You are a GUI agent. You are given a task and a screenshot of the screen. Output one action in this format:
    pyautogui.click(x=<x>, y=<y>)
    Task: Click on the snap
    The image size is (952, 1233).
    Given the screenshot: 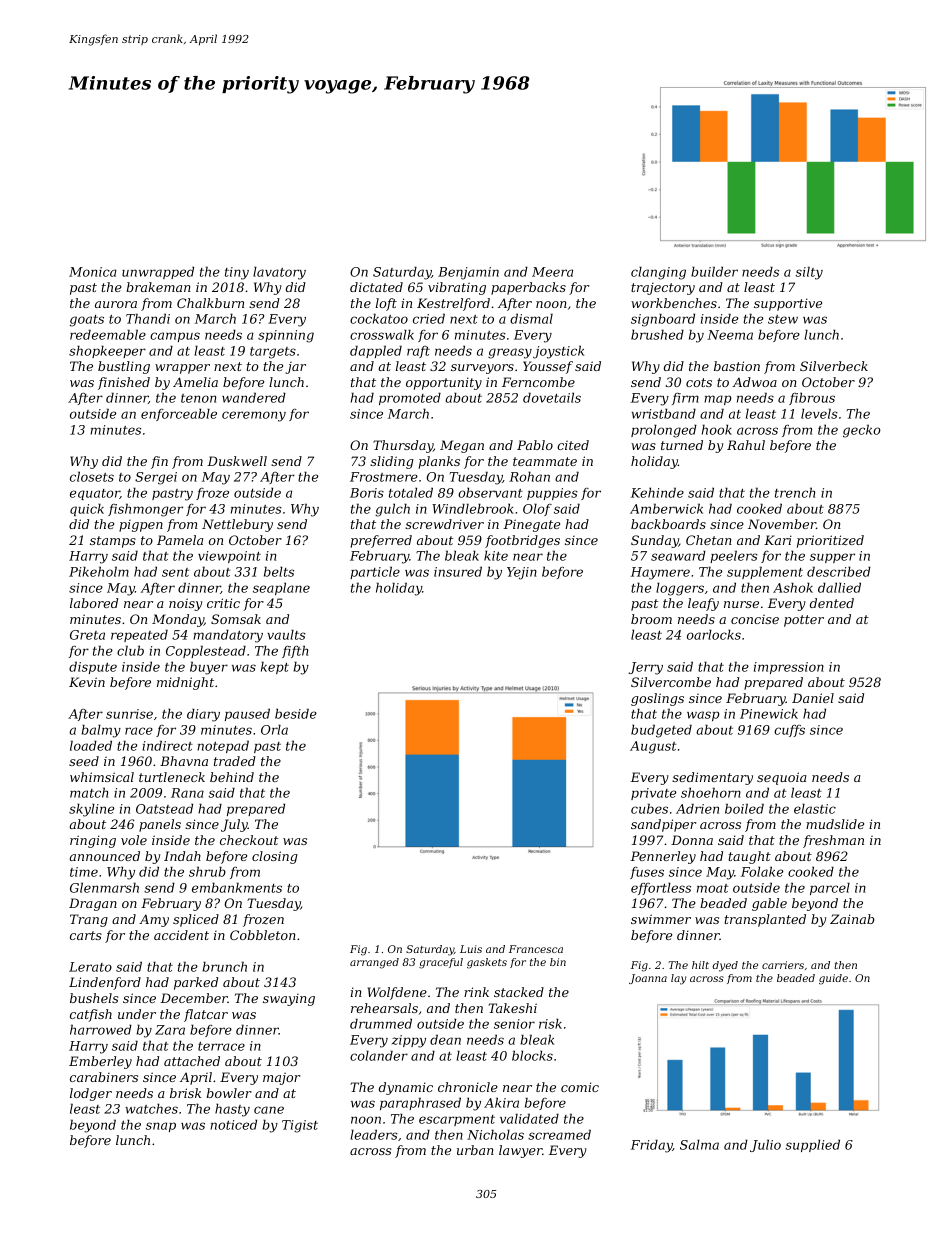 What is the action you would take?
    pyautogui.click(x=161, y=1127)
